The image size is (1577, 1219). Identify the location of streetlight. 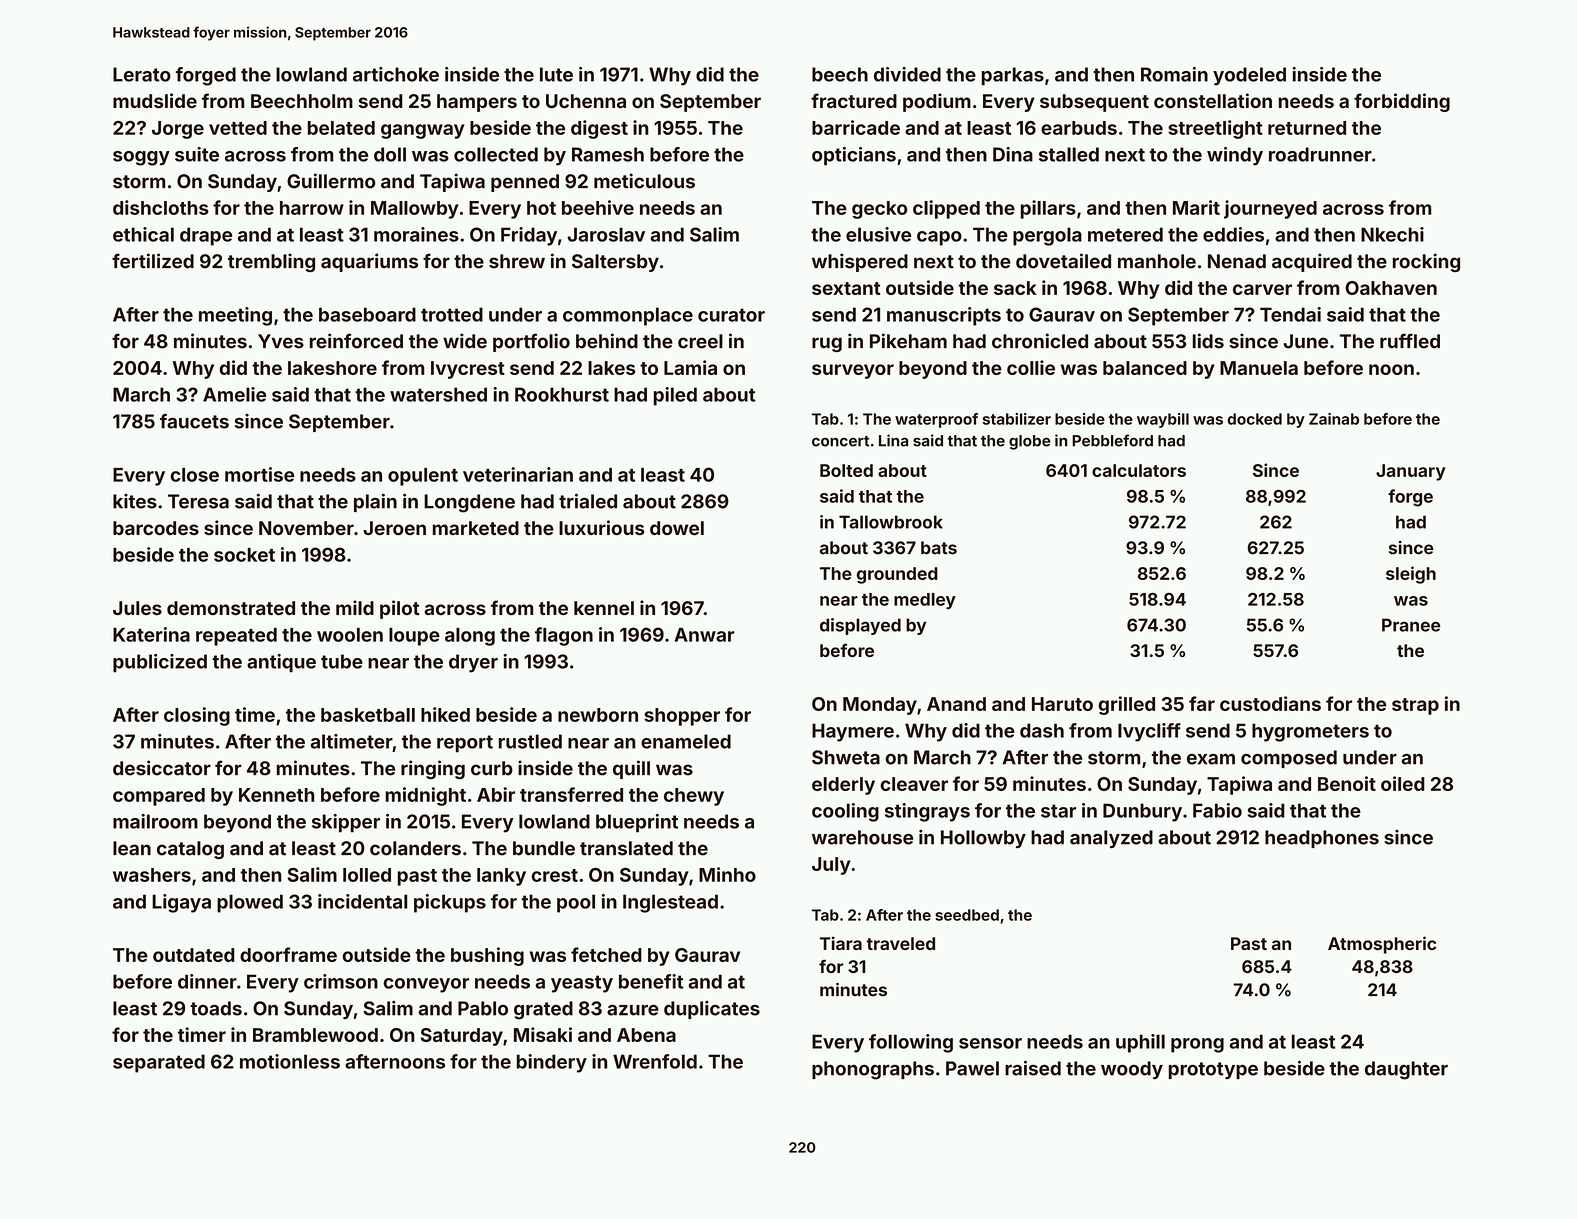
(1215, 129).
